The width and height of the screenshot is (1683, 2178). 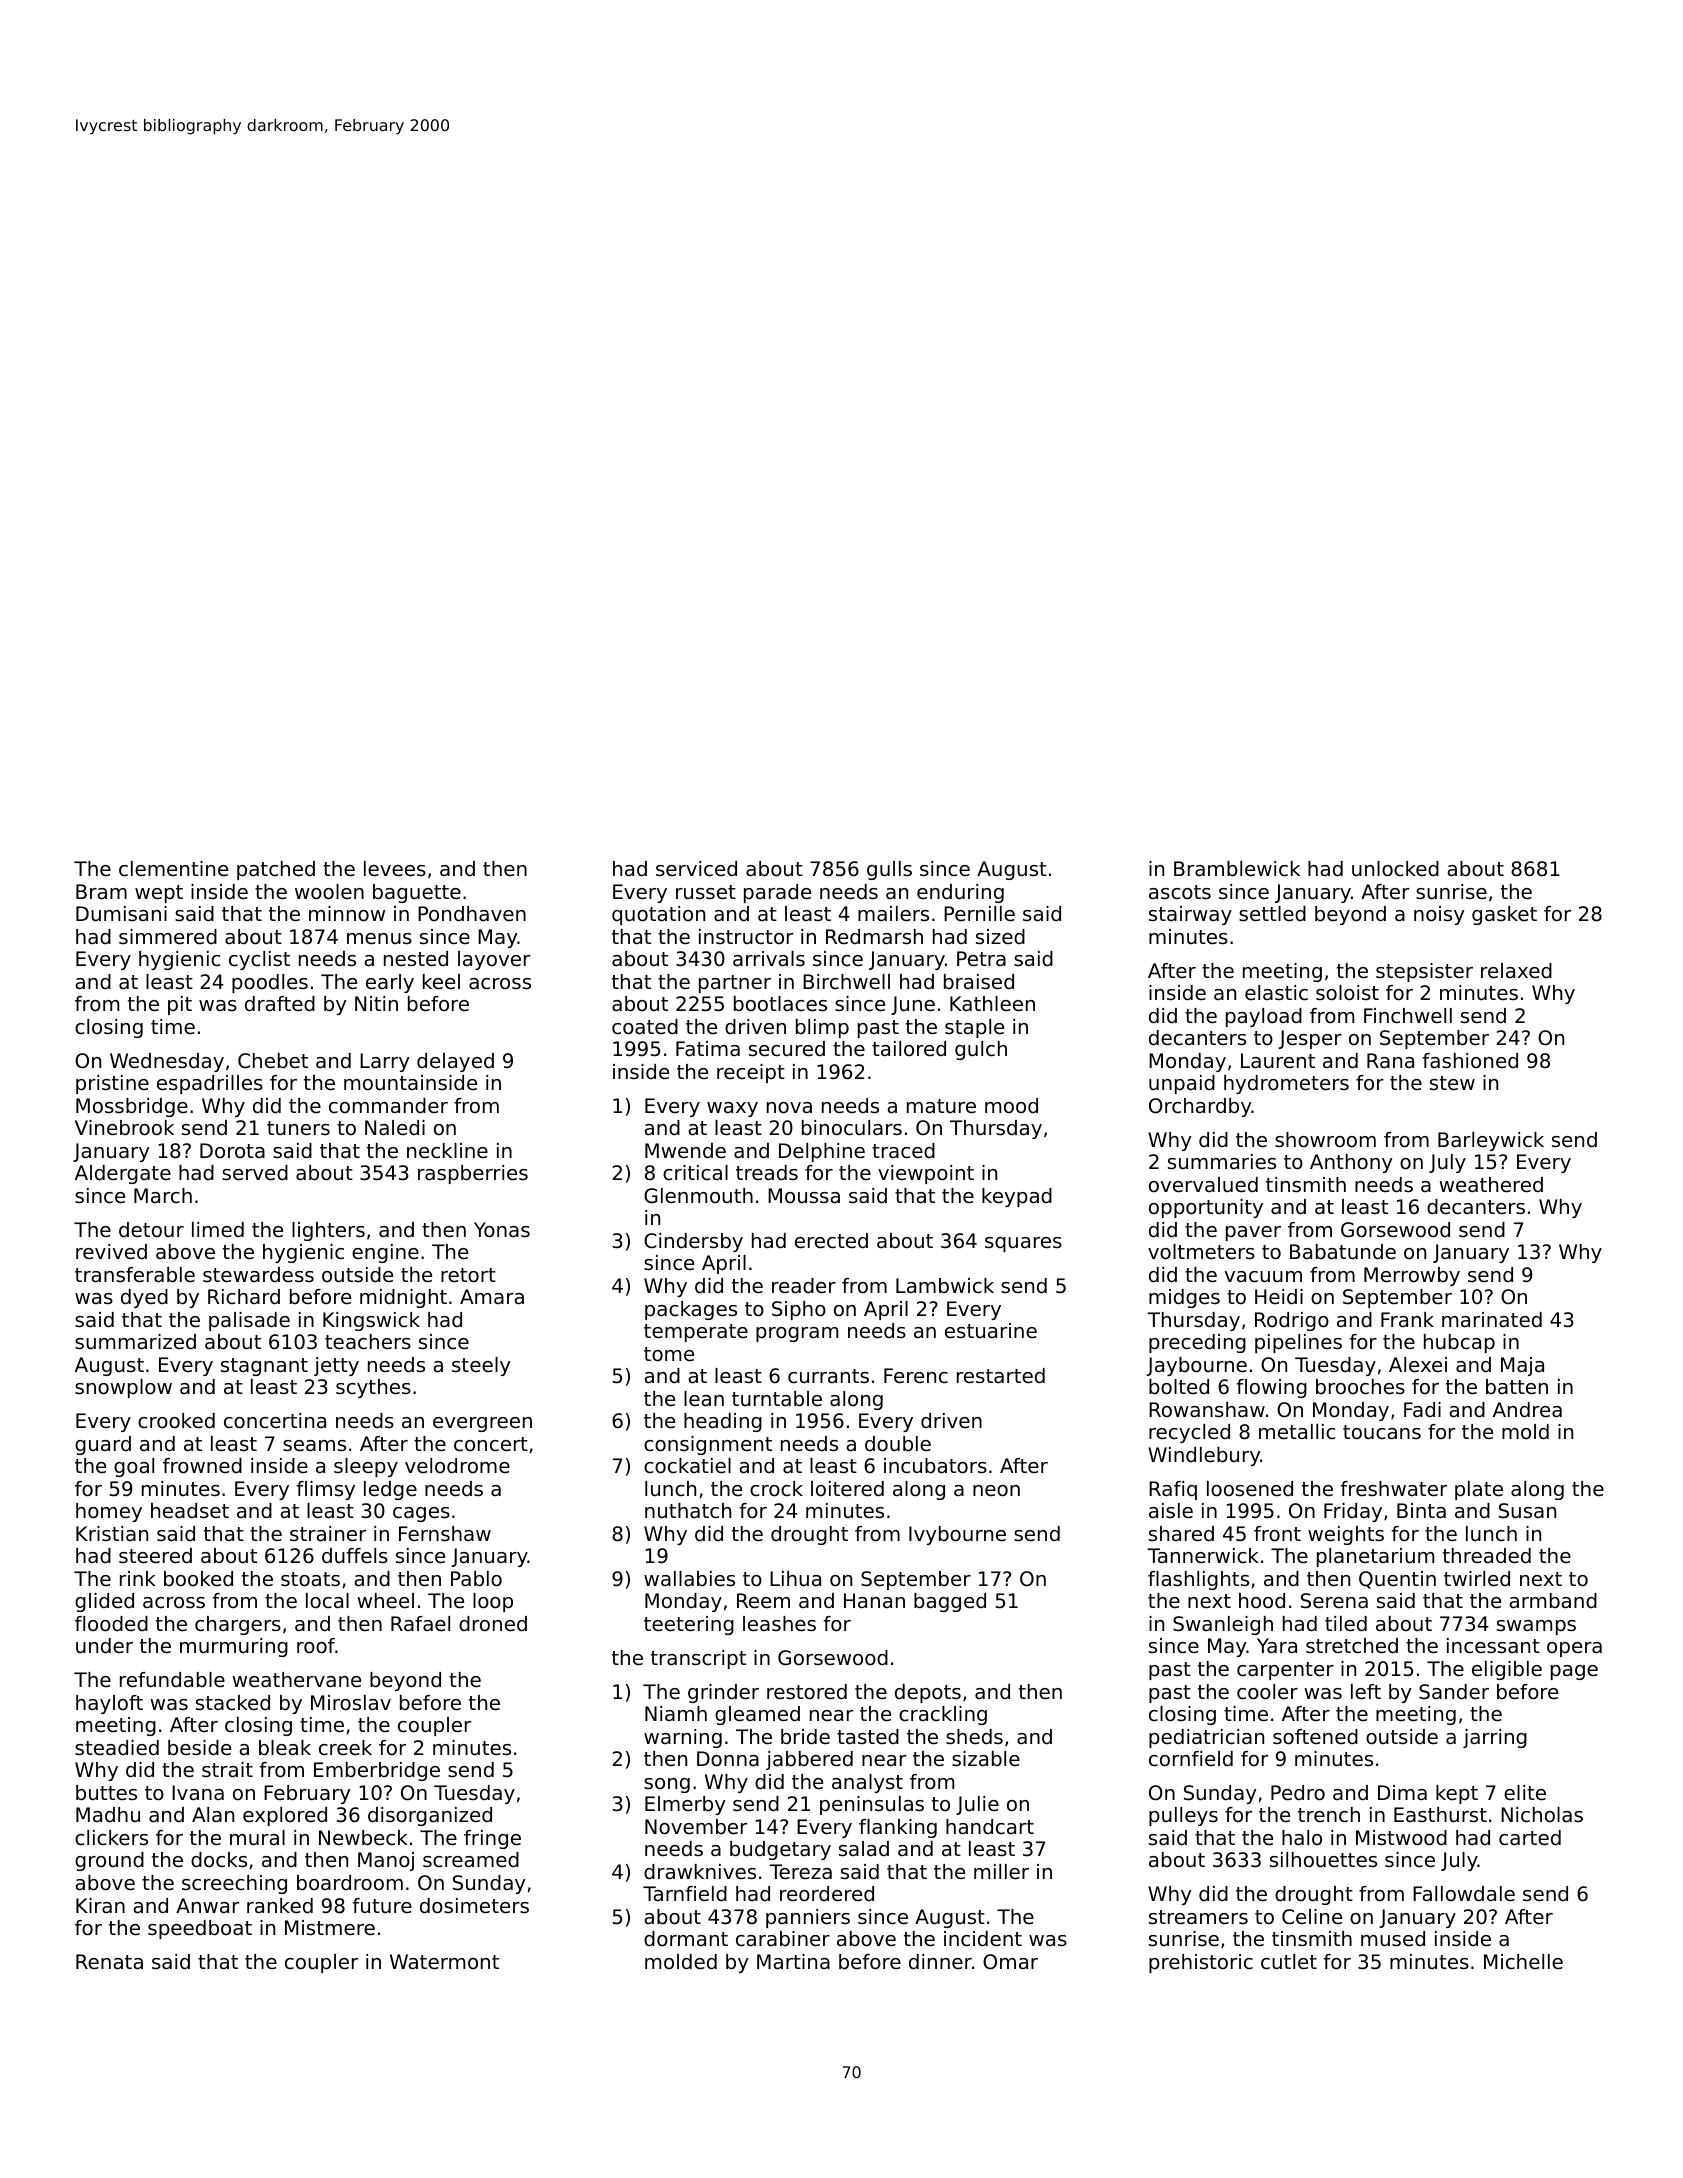 I want to click on Dumisani, so click(x=121, y=914).
